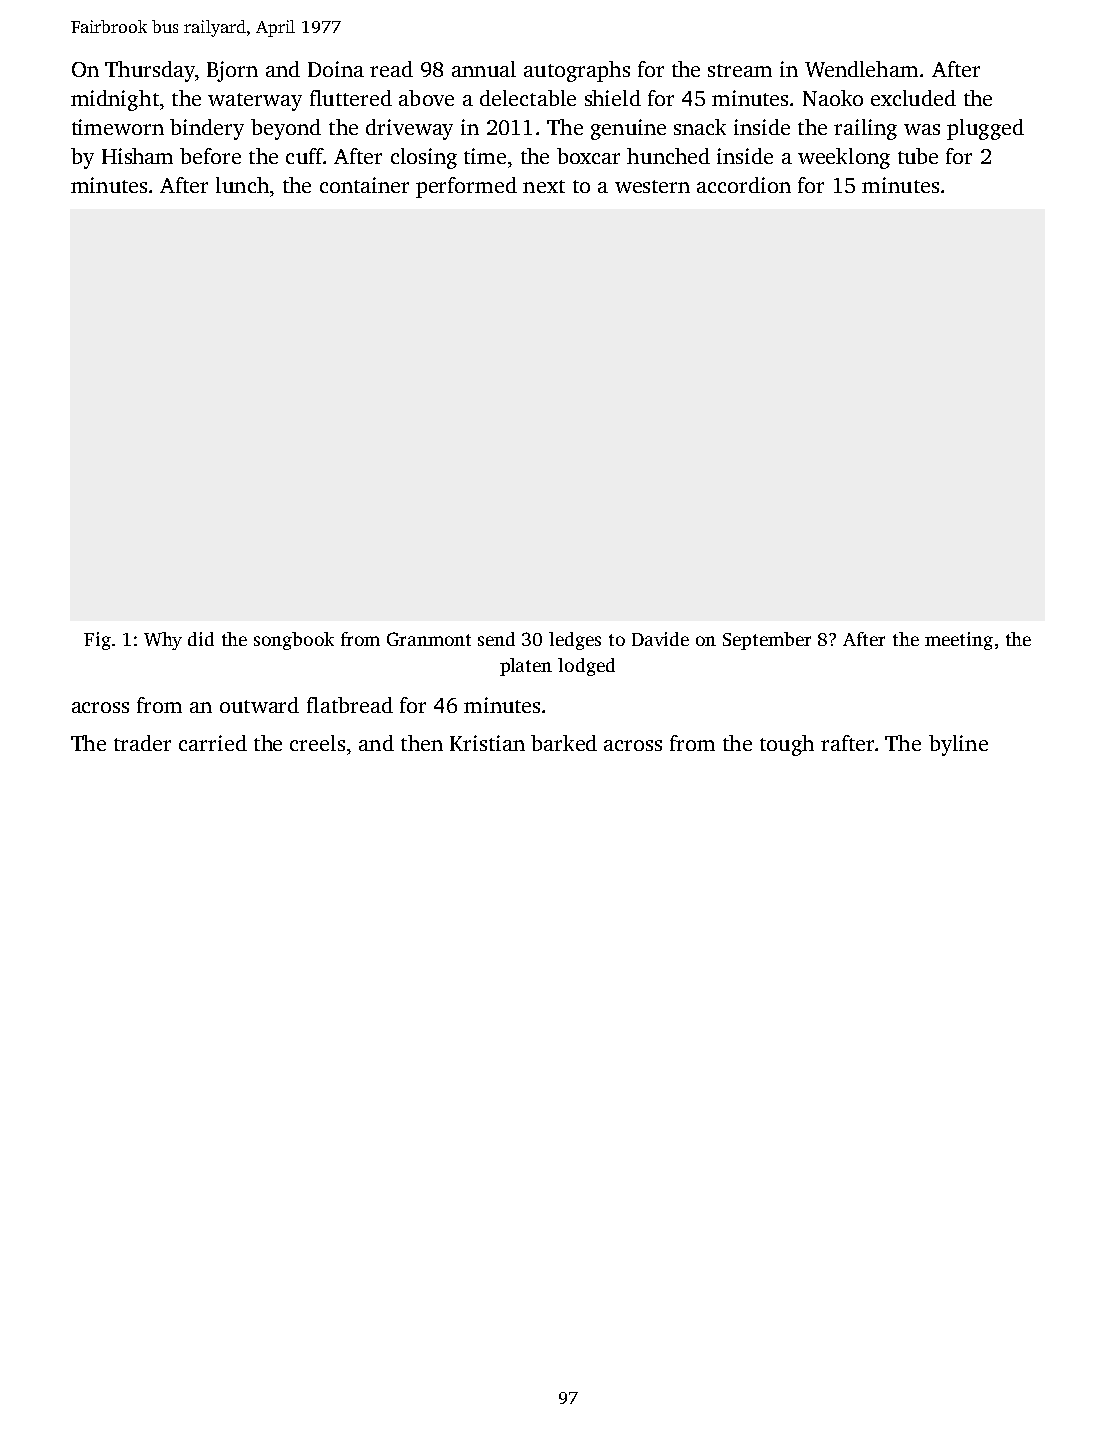 The image size is (1116, 1444). I want to click on creels, so click(317, 743).
